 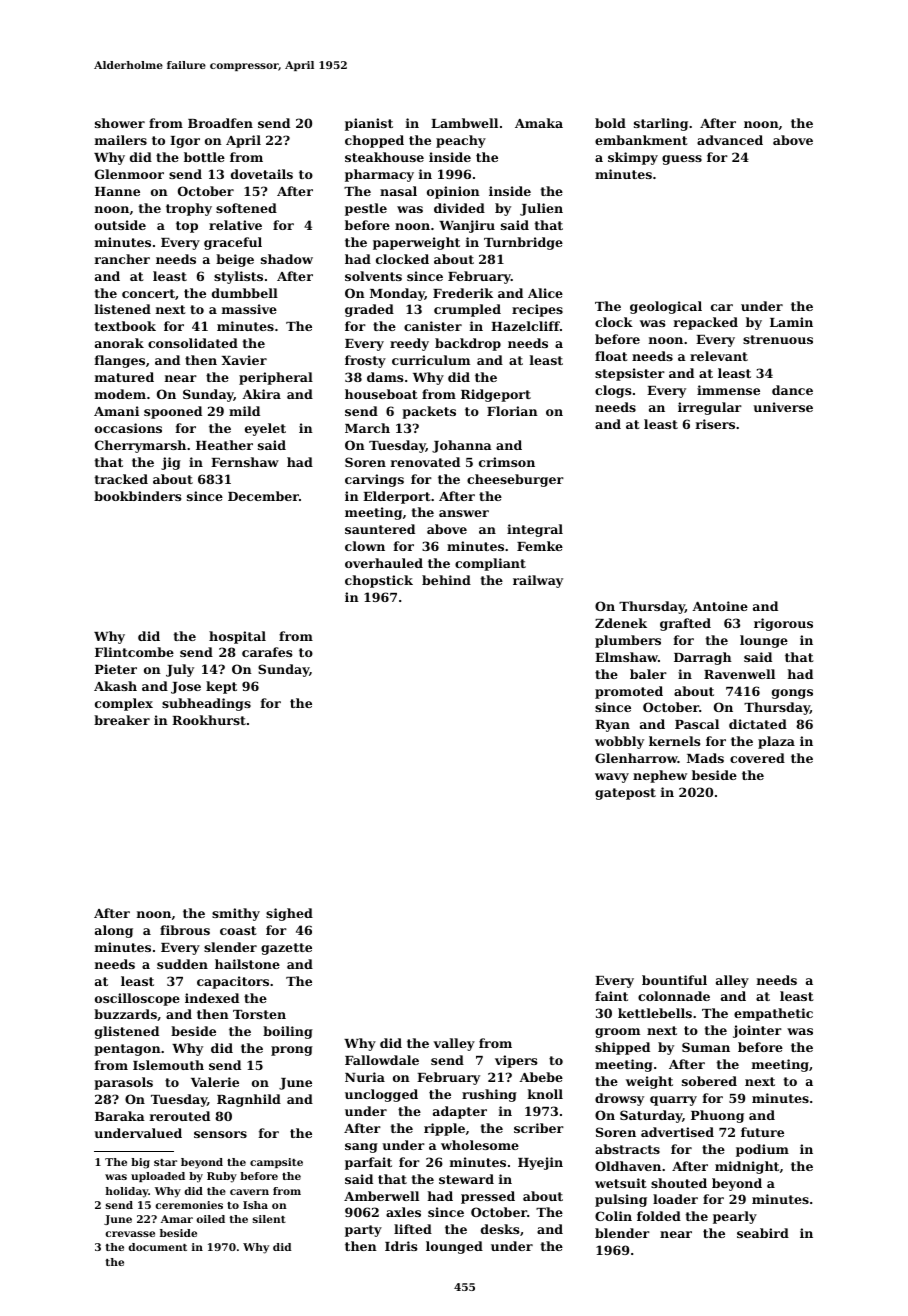 What do you see at coordinates (679, 1183) in the image?
I see `shouted` at bounding box center [679, 1183].
